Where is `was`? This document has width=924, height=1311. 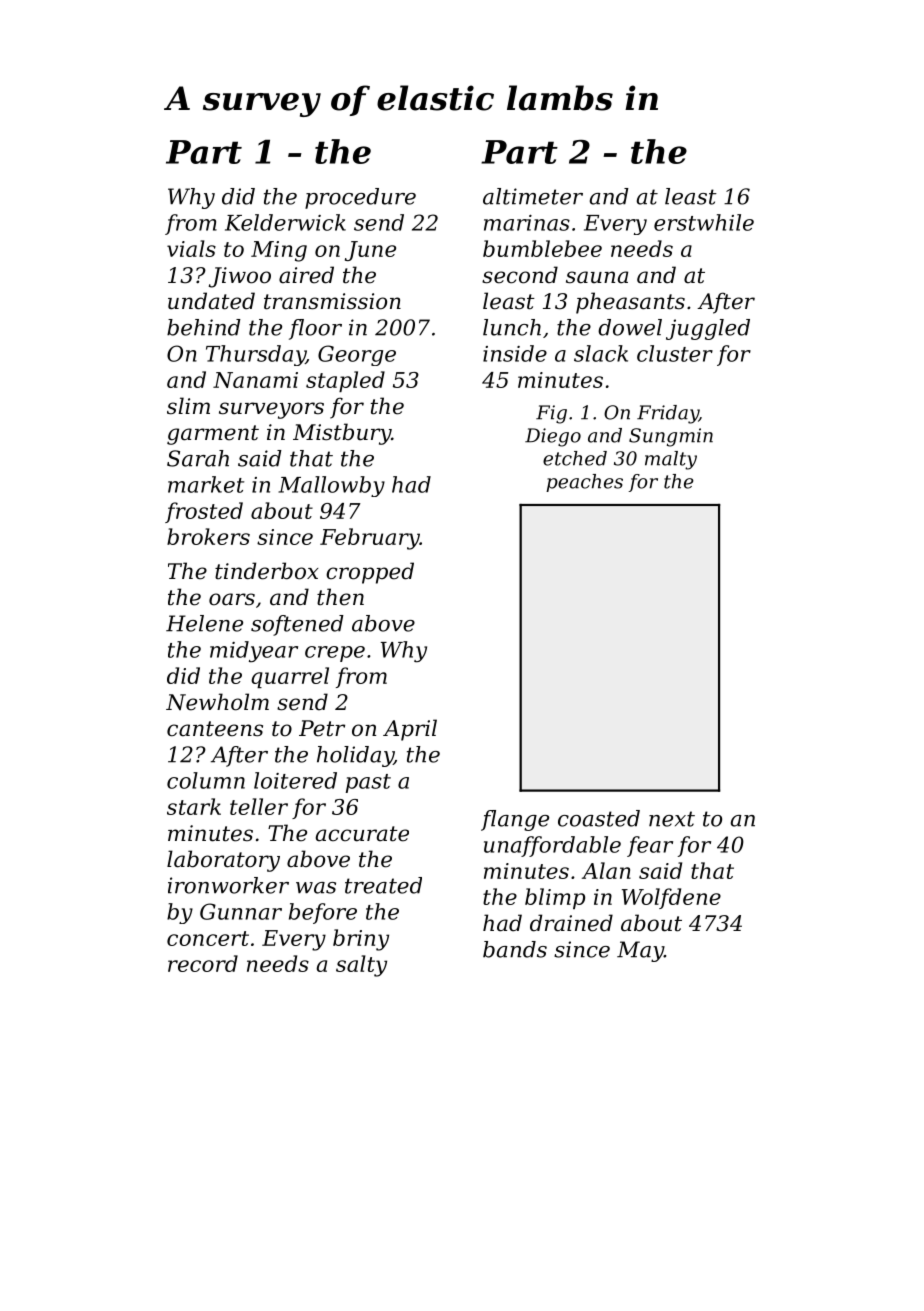 was is located at coordinates (316, 888).
